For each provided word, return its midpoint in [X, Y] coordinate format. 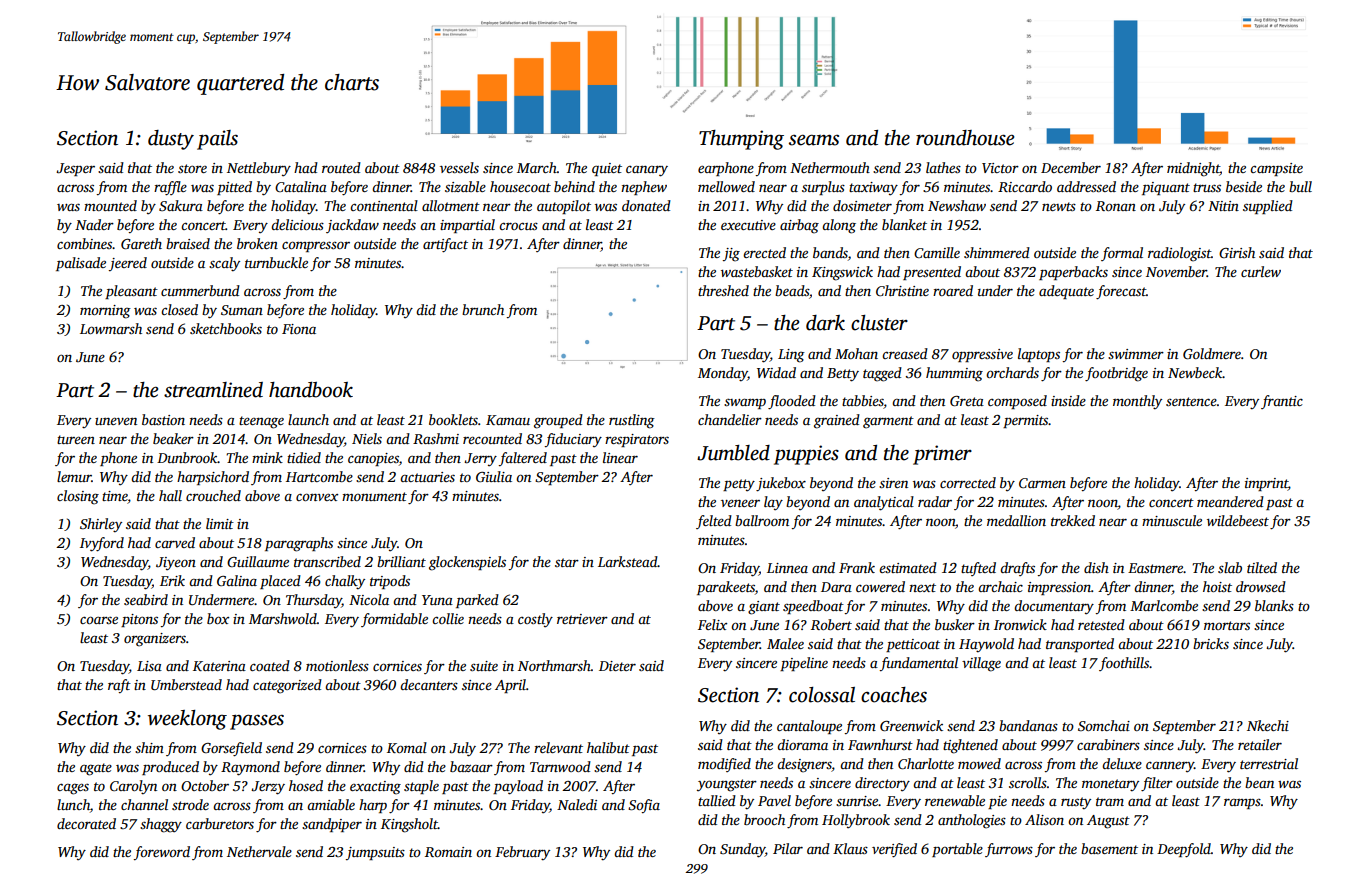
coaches [894, 695]
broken [257, 243]
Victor [1000, 168]
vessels [459, 167]
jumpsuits [375, 853]
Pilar [788, 848]
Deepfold [1184, 850]
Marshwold [283, 618]
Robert [831, 624]
